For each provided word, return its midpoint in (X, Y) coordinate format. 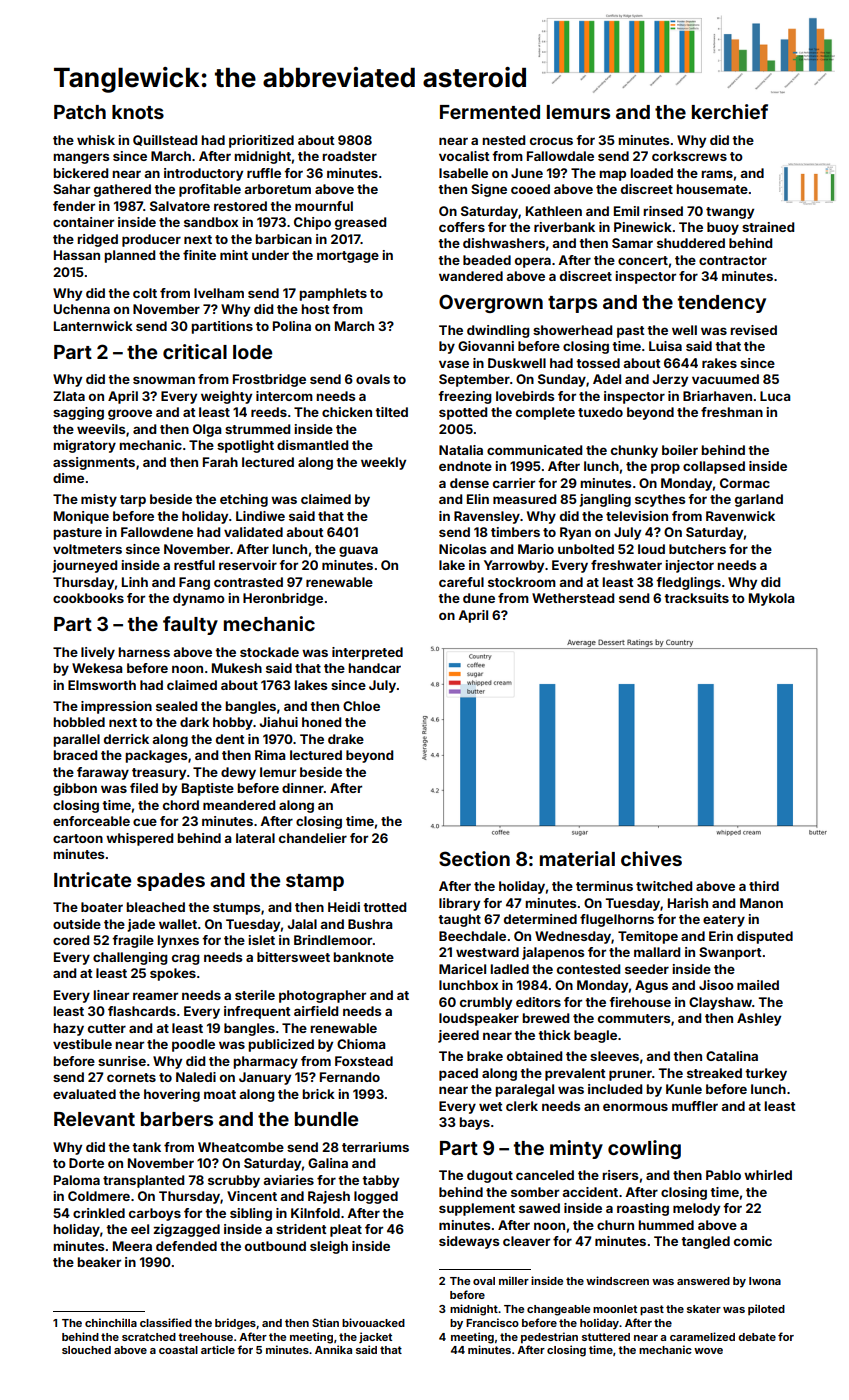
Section (474, 858)
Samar (632, 243)
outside (77, 924)
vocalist (464, 156)
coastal (178, 1350)
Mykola (772, 599)
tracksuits (696, 598)
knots (138, 112)
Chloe (361, 706)
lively (98, 653)
